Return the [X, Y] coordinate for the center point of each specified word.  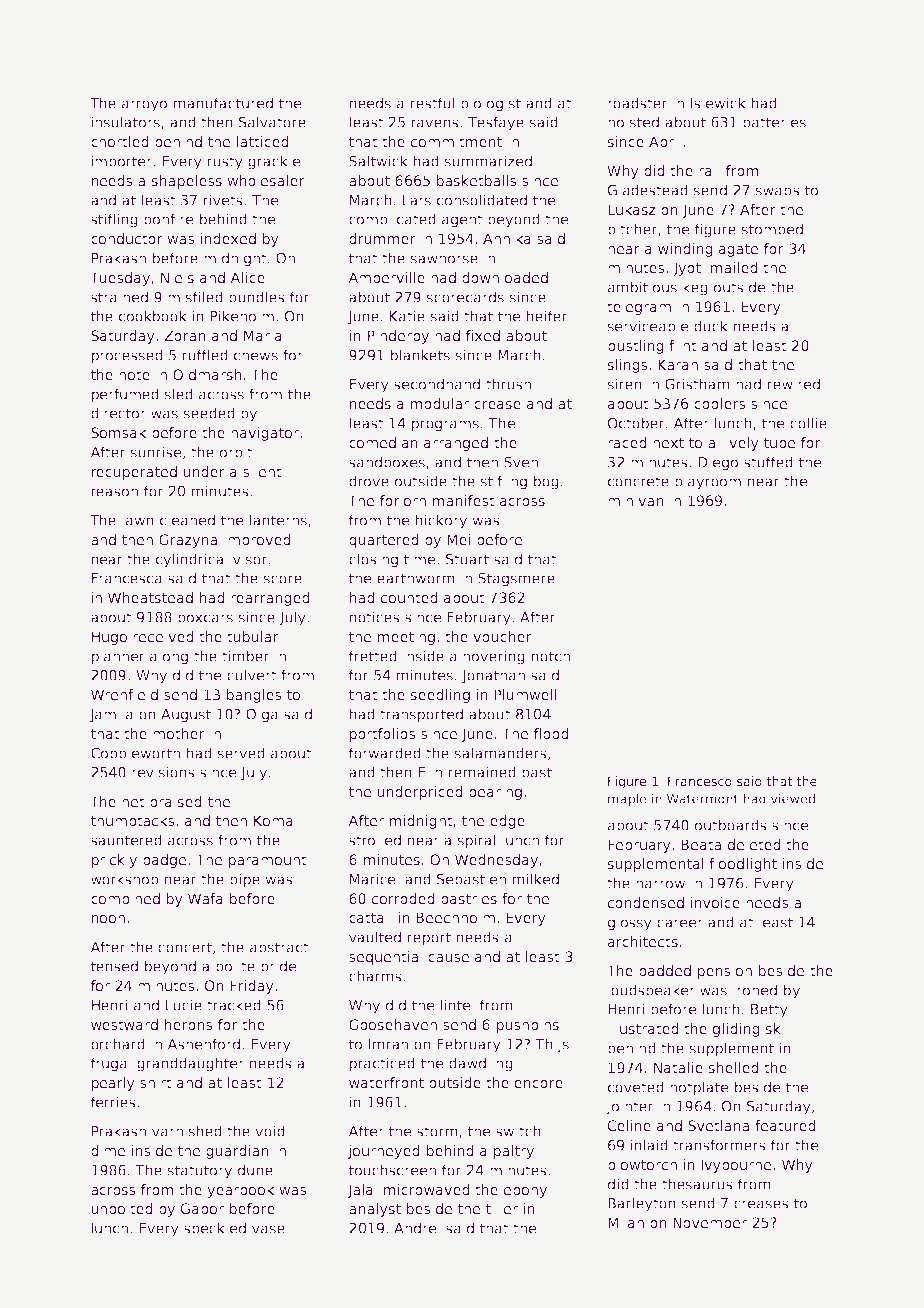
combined [125, 898]
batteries [774, 122]
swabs [777, 190]
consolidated [482, 200]
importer [122, 162]
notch [551, 656]
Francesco [700, 781]
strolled [375, 840]
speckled [215, 1229]
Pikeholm [242, 316]
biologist [491, 105]
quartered [384, 541]
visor [250, 559]
